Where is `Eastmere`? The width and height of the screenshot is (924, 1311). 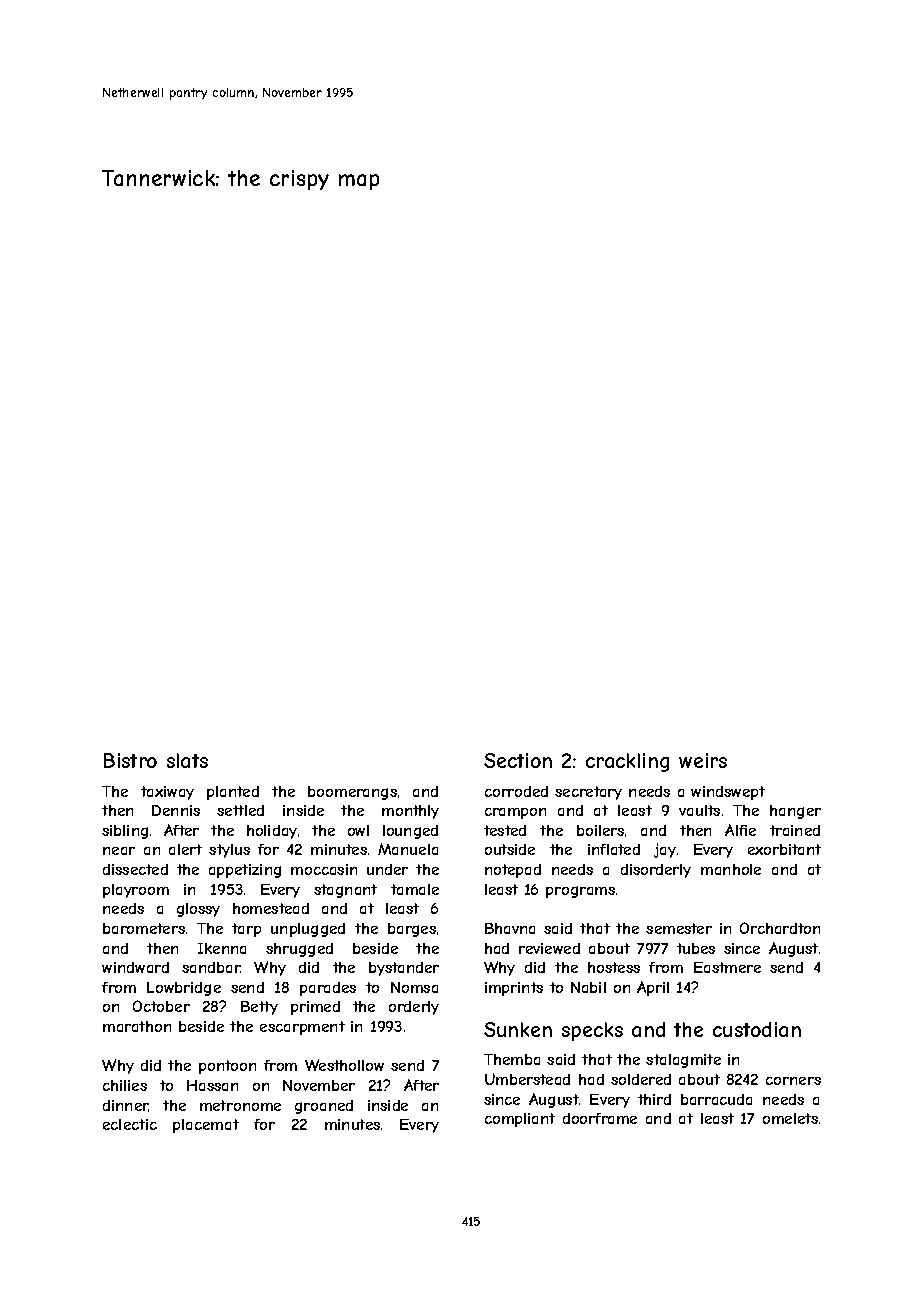 Eastmere is located at coordinates (727, 967).
